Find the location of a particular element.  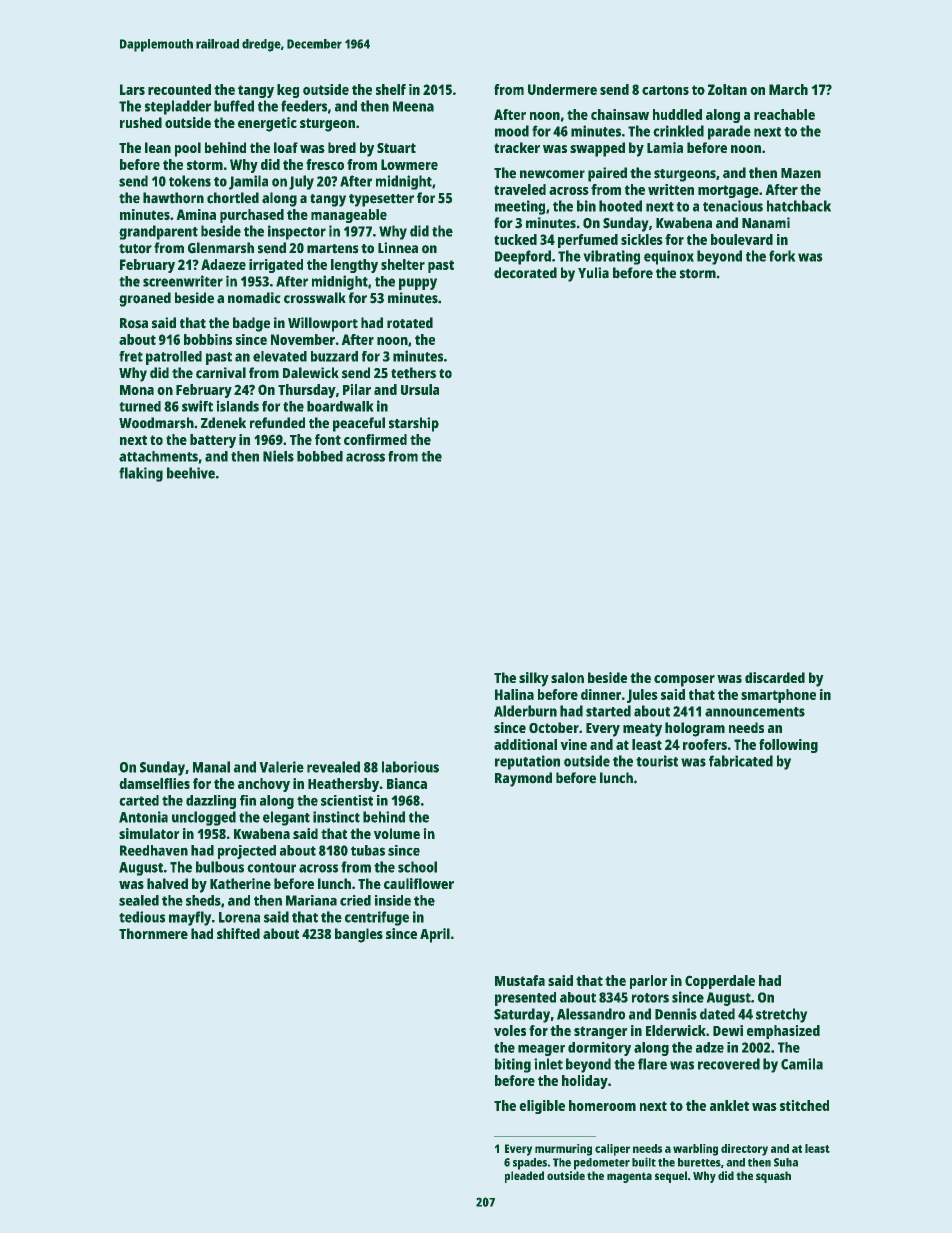

flaking is located at coordinates (141, 474).
